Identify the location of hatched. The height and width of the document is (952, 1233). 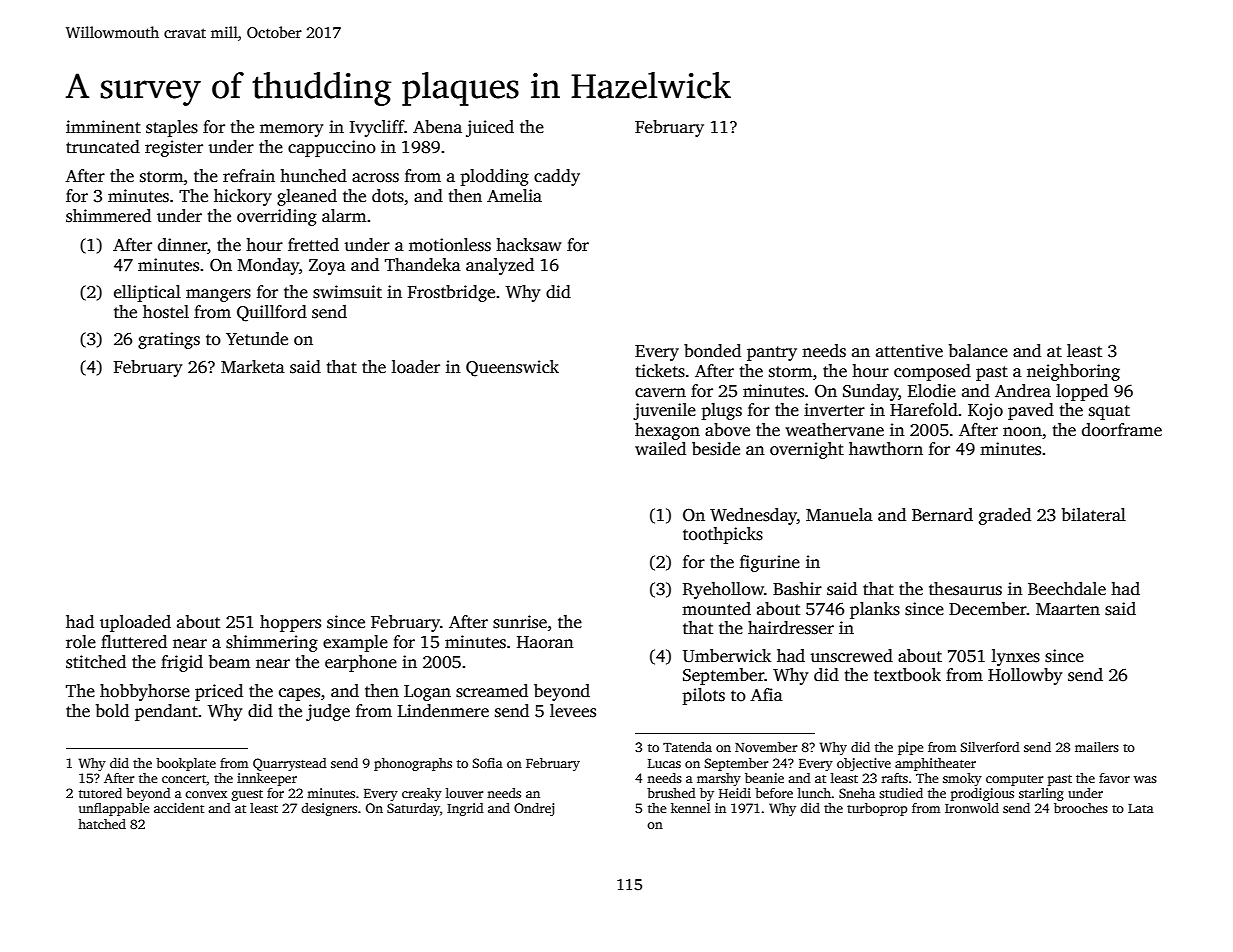
(102, 824).
